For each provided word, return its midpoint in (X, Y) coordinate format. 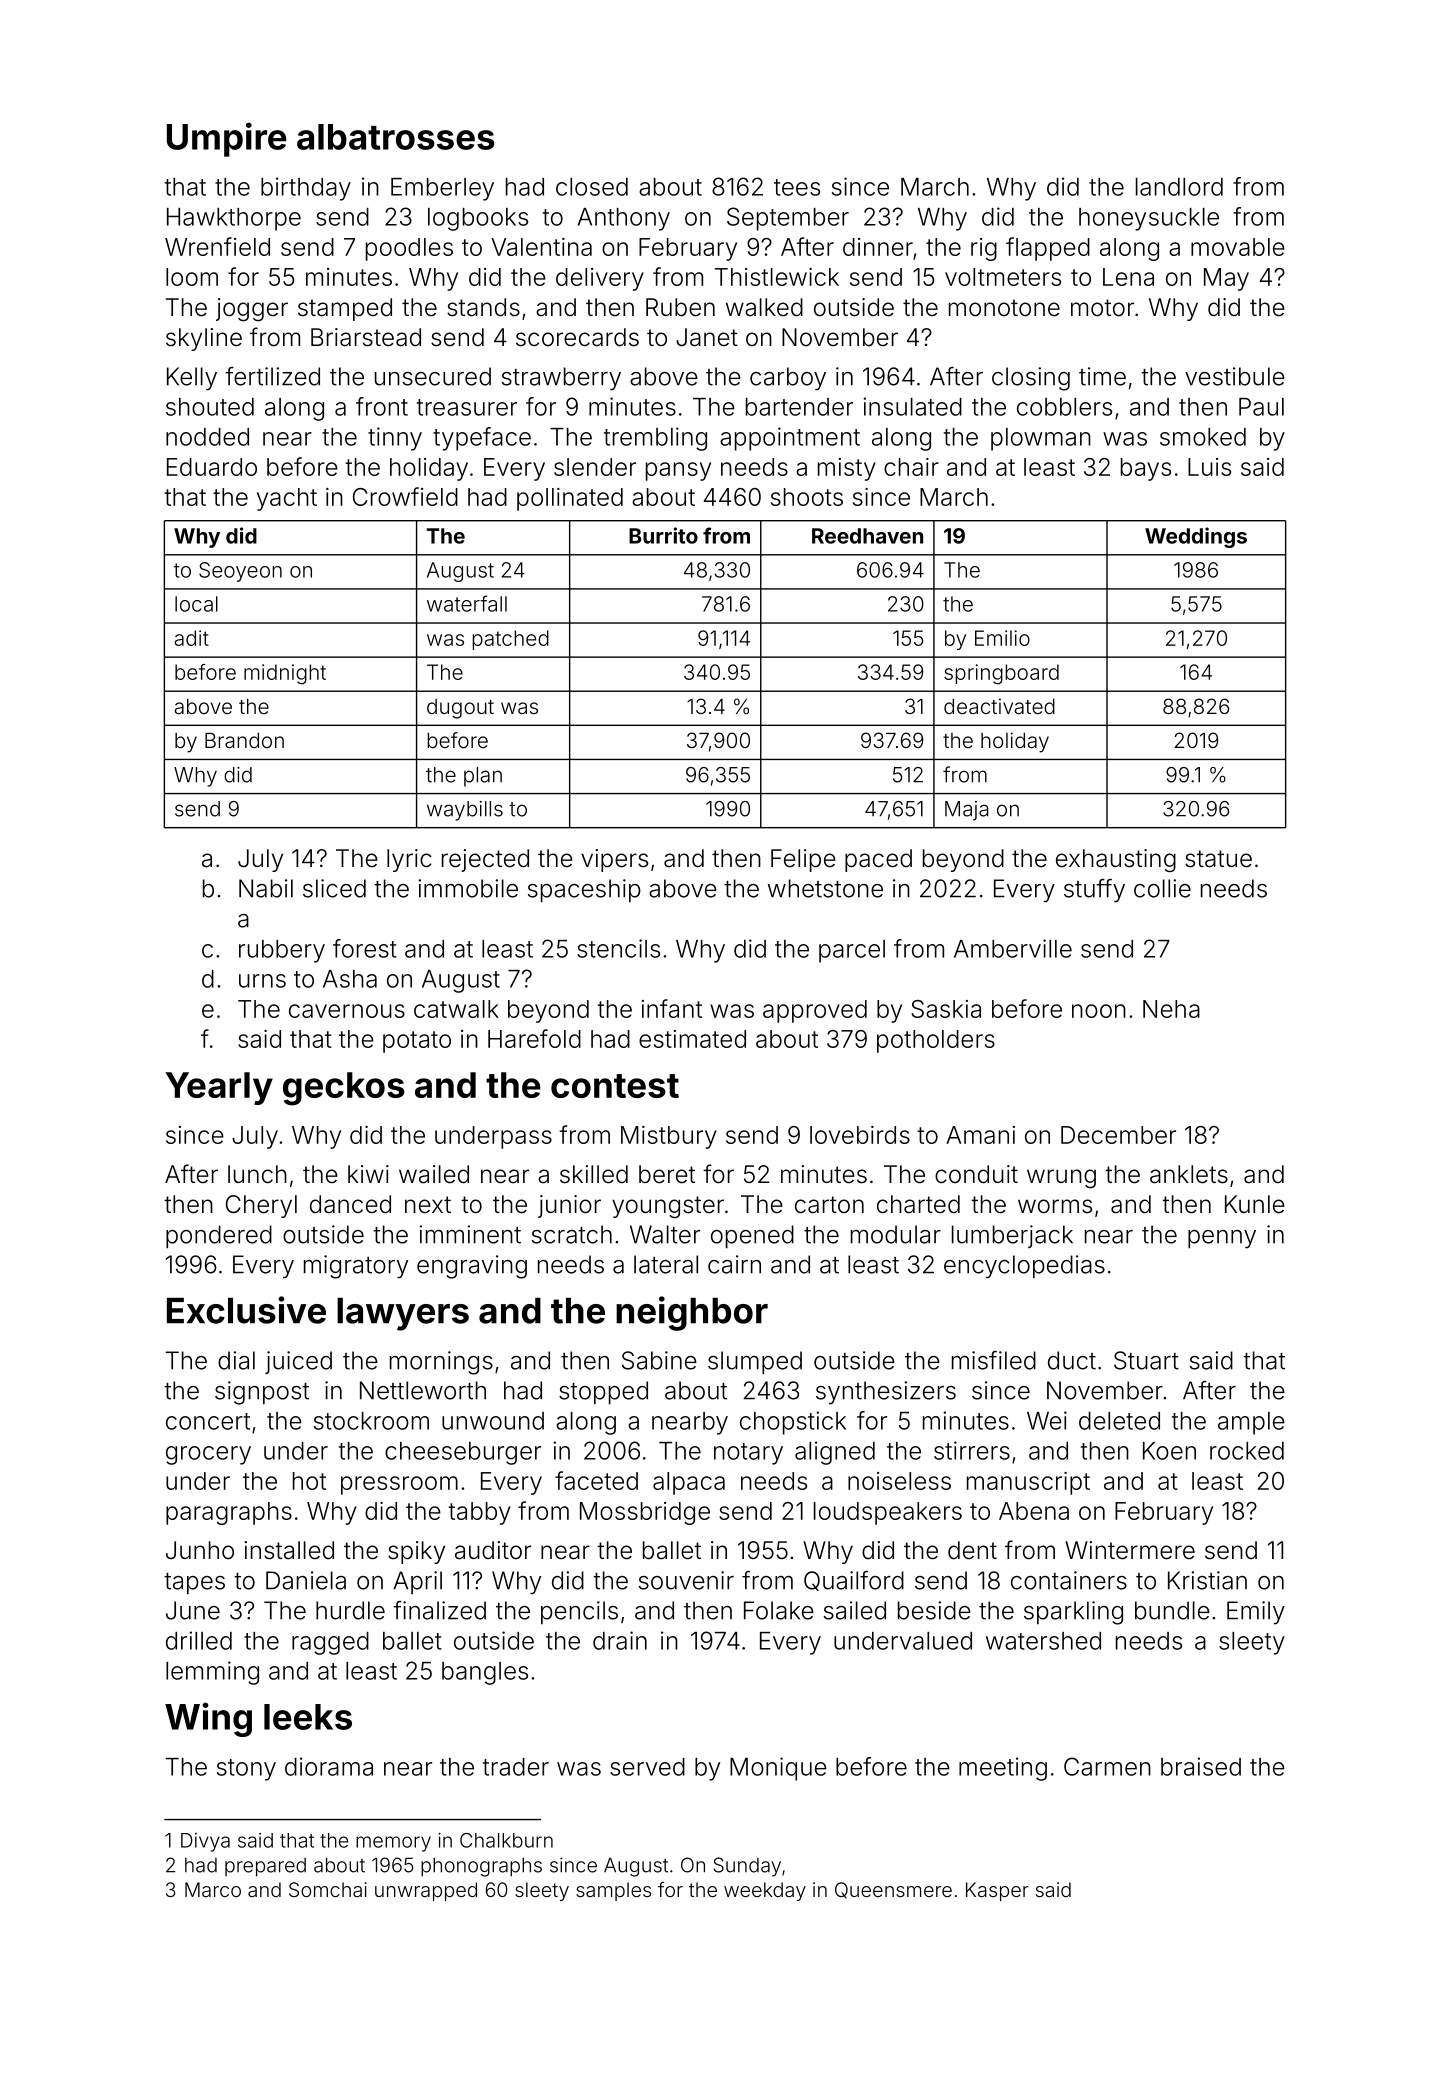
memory (393, 1844)
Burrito (663, 535)
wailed (434, 1174)
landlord (1179, 187)
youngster (668, 1207)
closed (592, 187)
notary (748, 1454)
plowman (1041, 439)
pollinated (570, 499)
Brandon (244, 740)
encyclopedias (1024, 1267)
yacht (287, 499)
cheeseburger (463, 1453)
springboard (1001, 674)
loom (192, 277)
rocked (1247, 1451)
